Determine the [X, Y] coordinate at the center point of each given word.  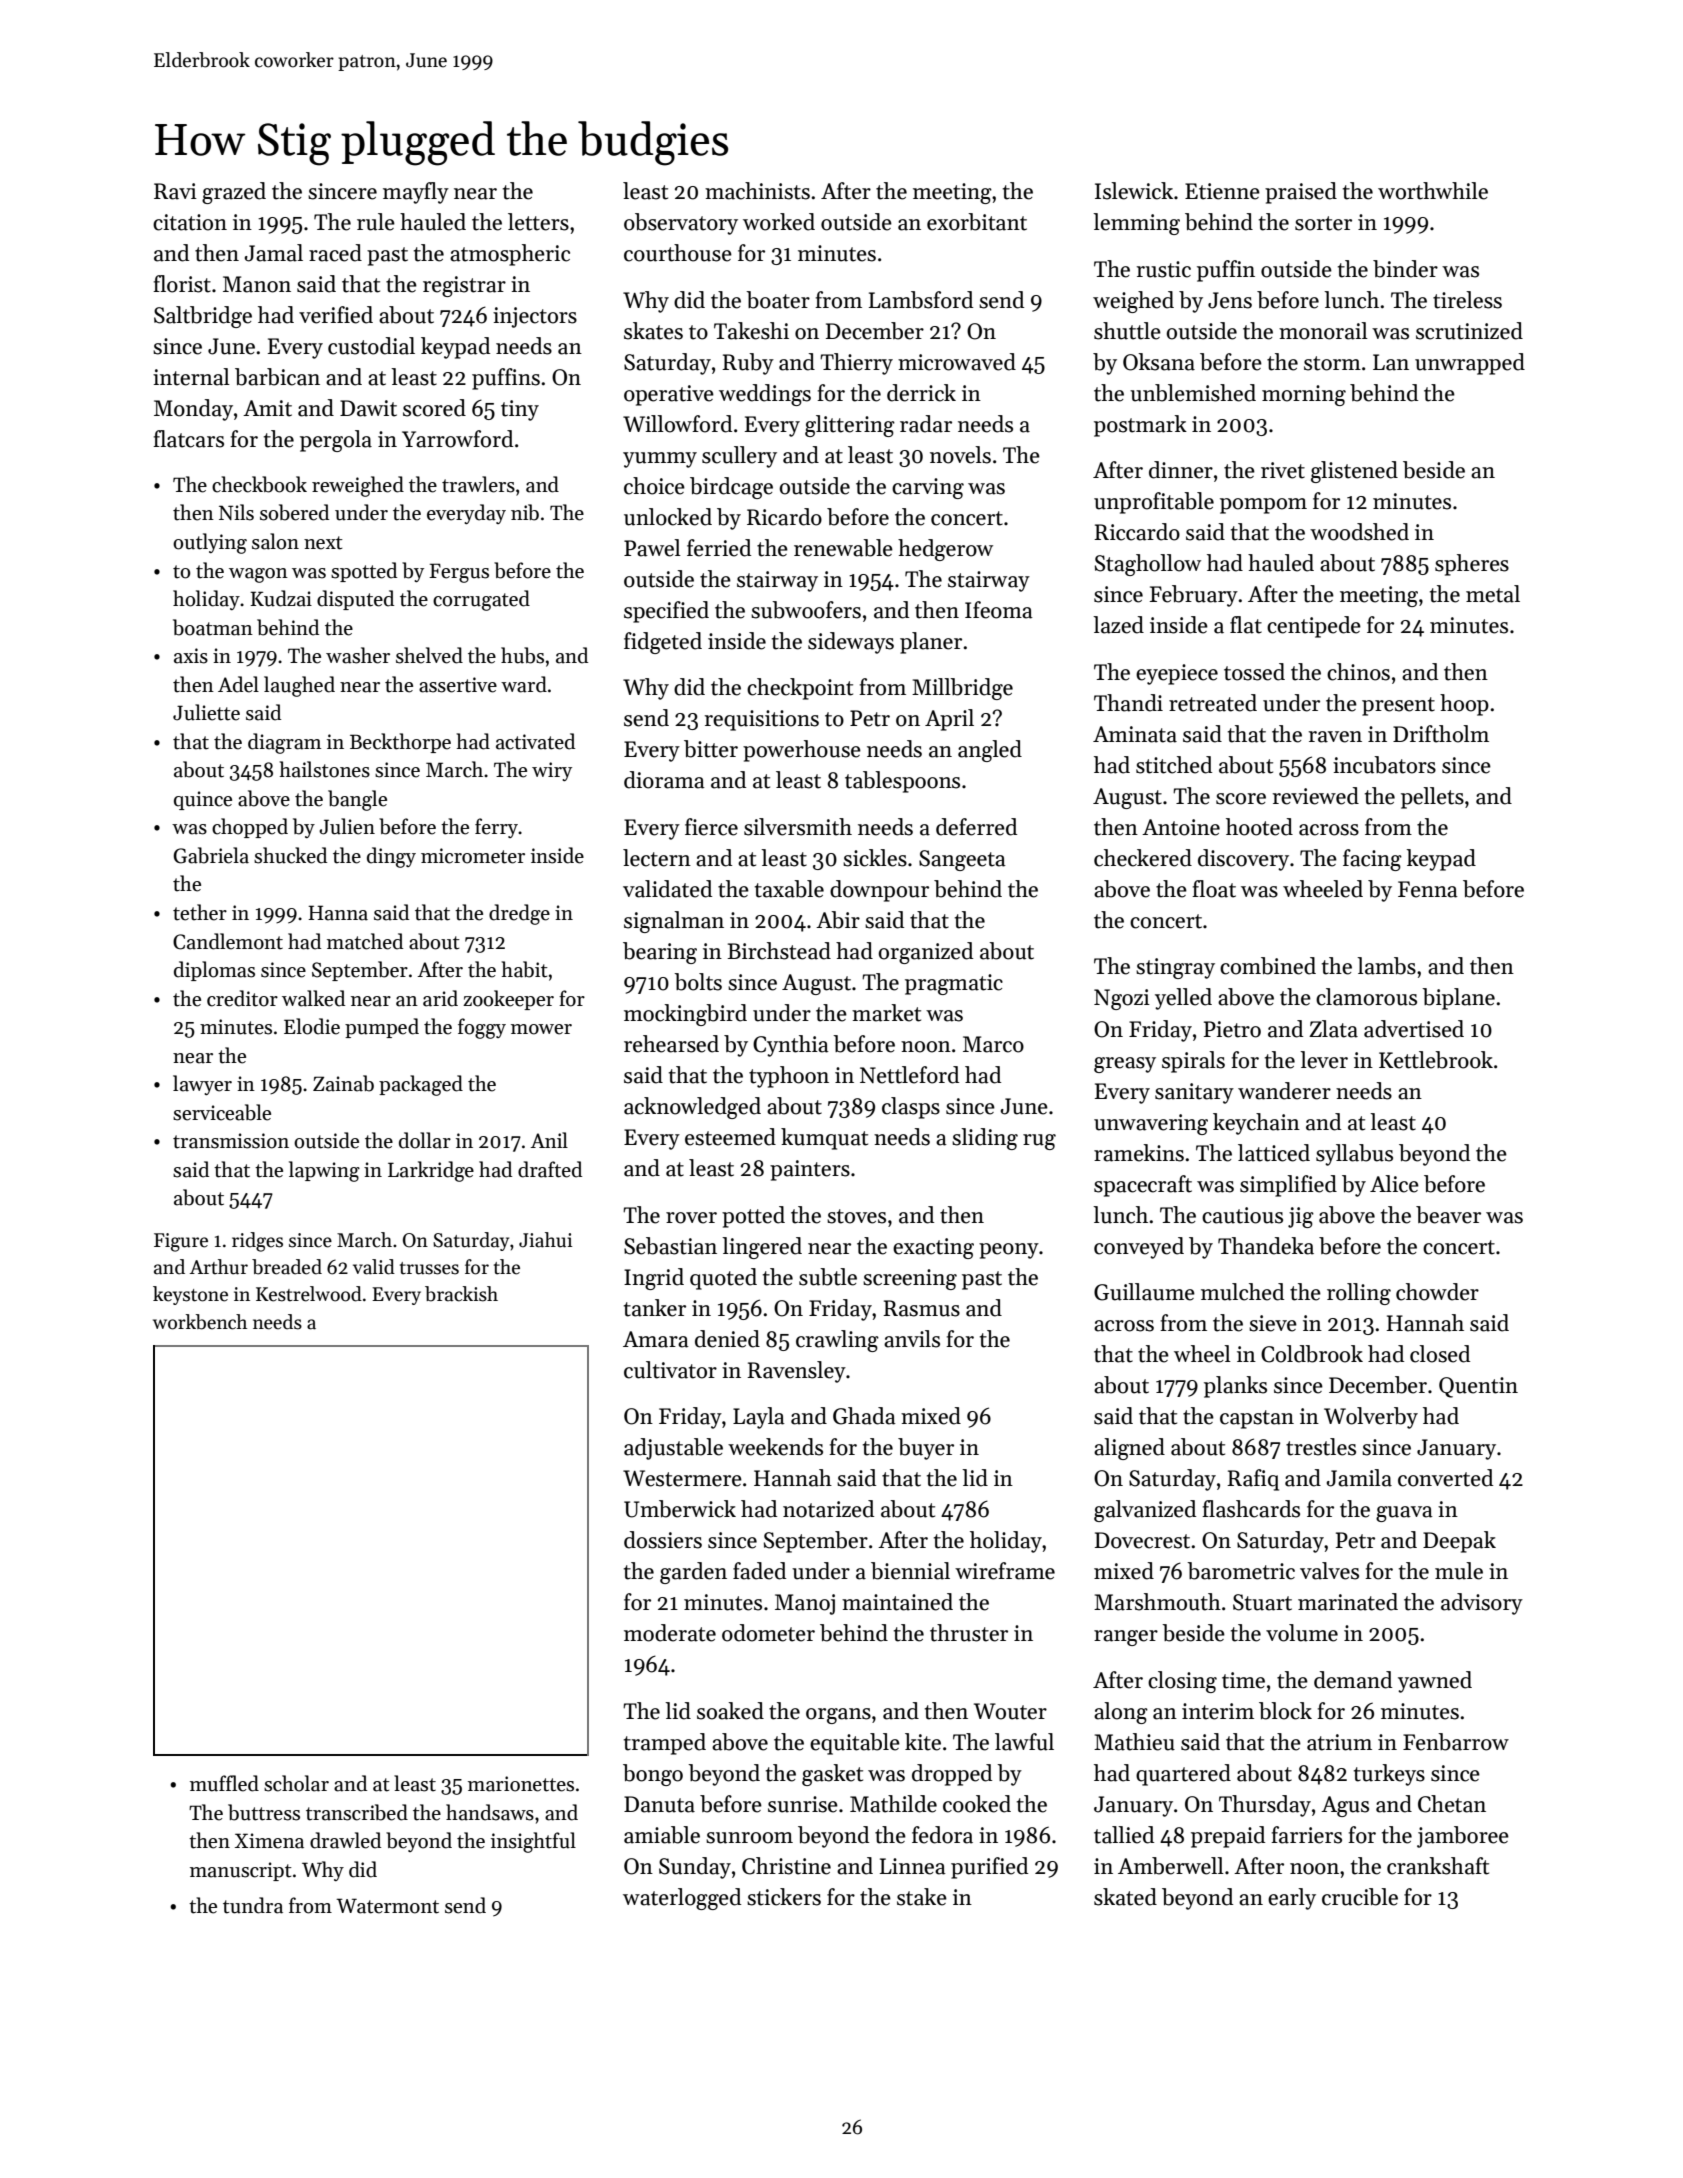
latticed [1274, 1153]
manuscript [241, 1871]
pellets [1432, 798]
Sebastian [670, 1246]
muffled [224, 1783]
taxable [789, 889]
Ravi [175, 191]
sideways [851, 643]
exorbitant [977, 222]
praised [1301, 193]
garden [693, 1573]
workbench [200, 1322]
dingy [391, 857]
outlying [210, 543]
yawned [1435, 1682]
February [1194, 596]
